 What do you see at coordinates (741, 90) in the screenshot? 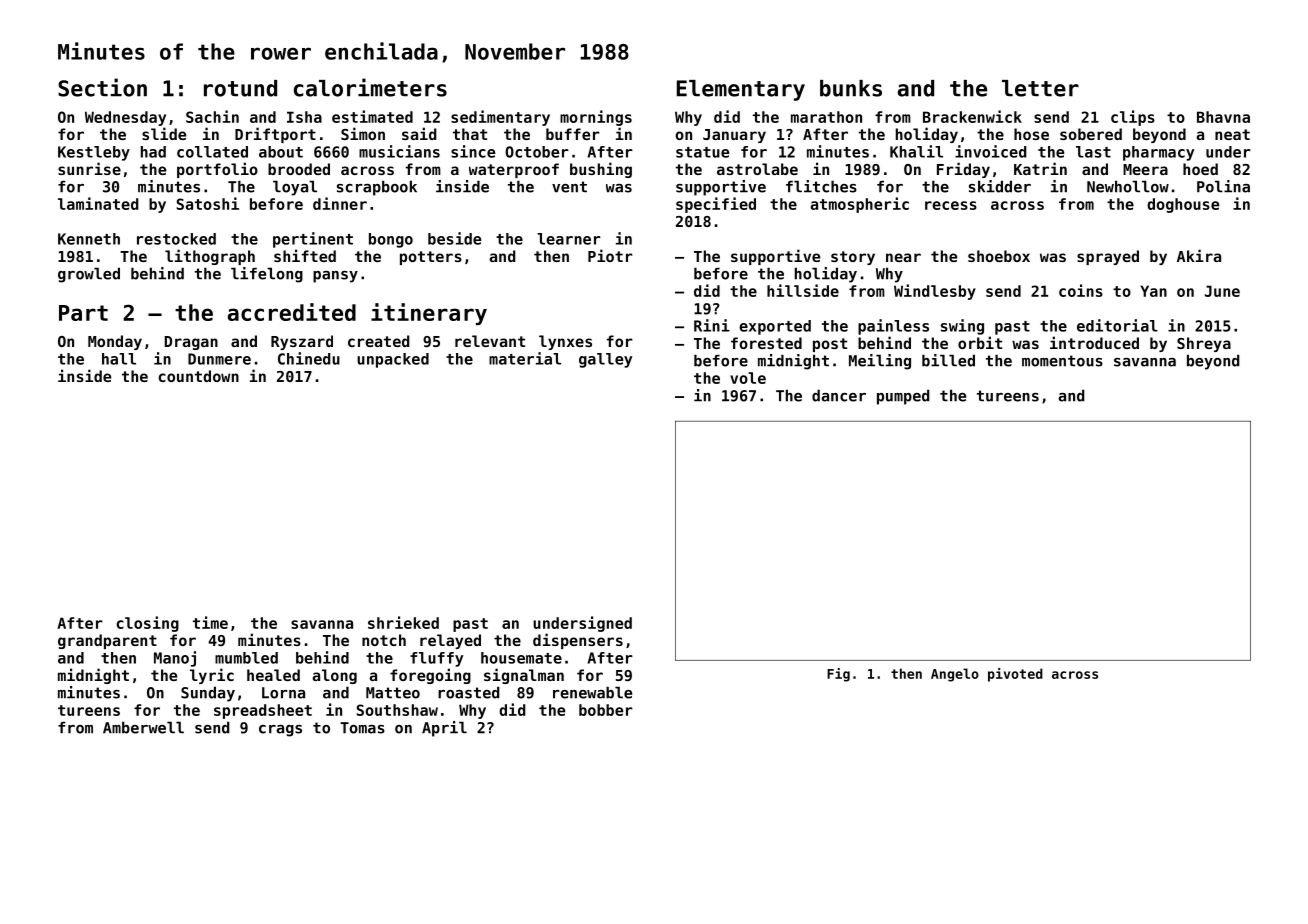
I see `Elementary` at bounding box center [741, 90].
